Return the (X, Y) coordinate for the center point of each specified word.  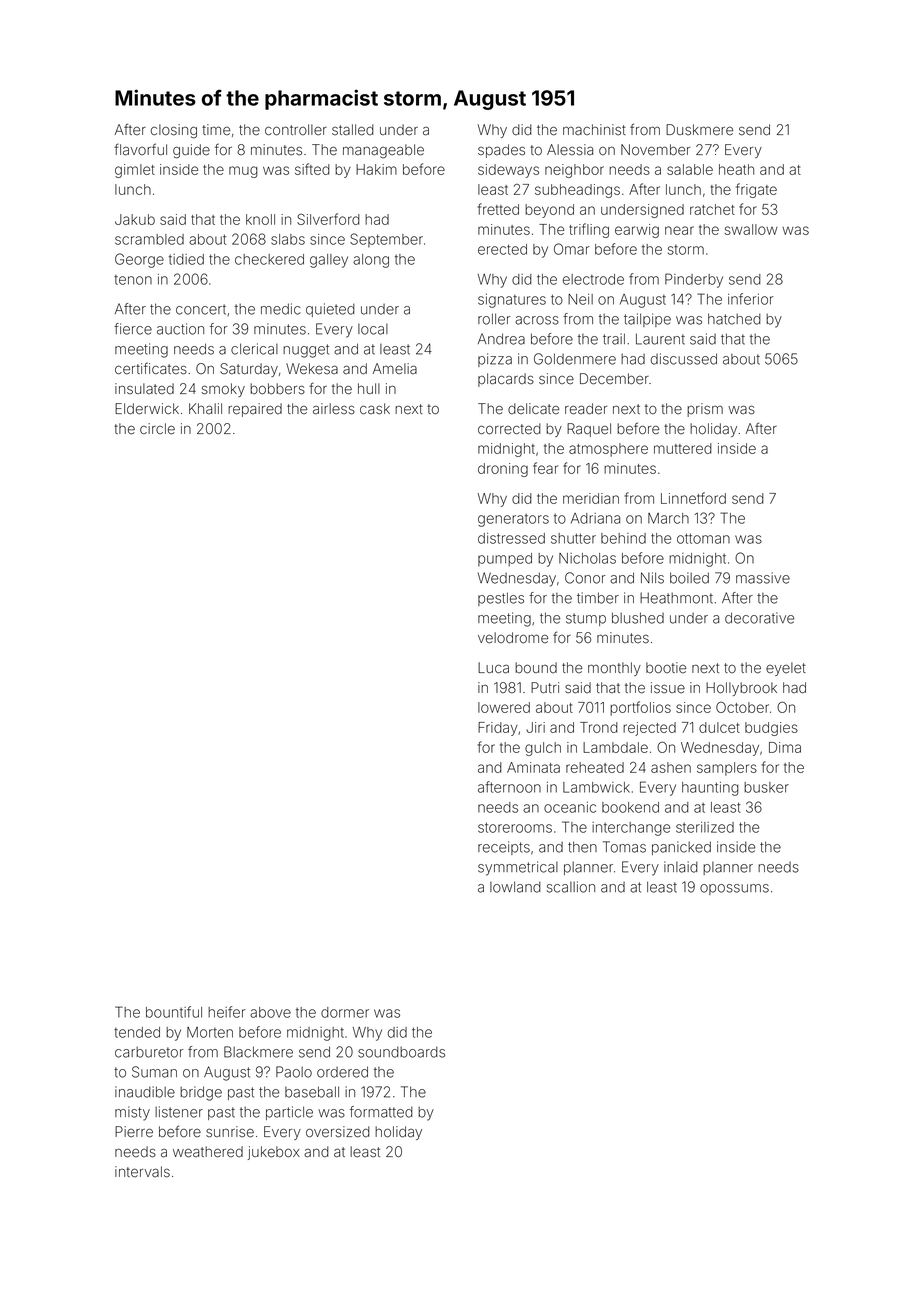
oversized (338, 1132)
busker (766, 787)
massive (763, 578)
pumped (505, 560)
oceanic (570, 807)
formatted (381, 1112)
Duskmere (699, 130)
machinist (594, 130)
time (216, 129)
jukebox (274, 1153)
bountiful (174, 1012)
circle (157, 429)
